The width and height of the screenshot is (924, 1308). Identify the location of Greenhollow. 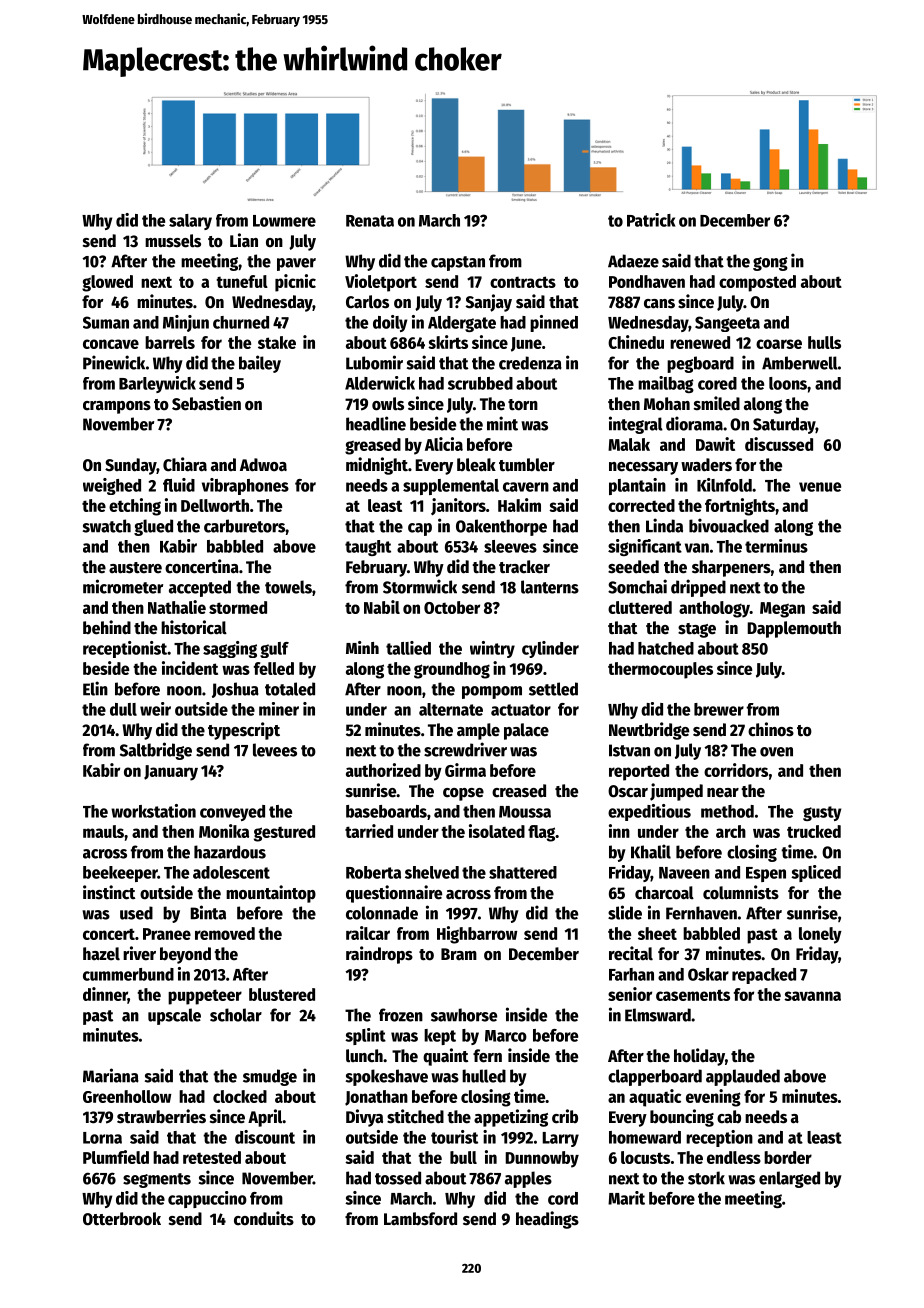
(127, 1096).
